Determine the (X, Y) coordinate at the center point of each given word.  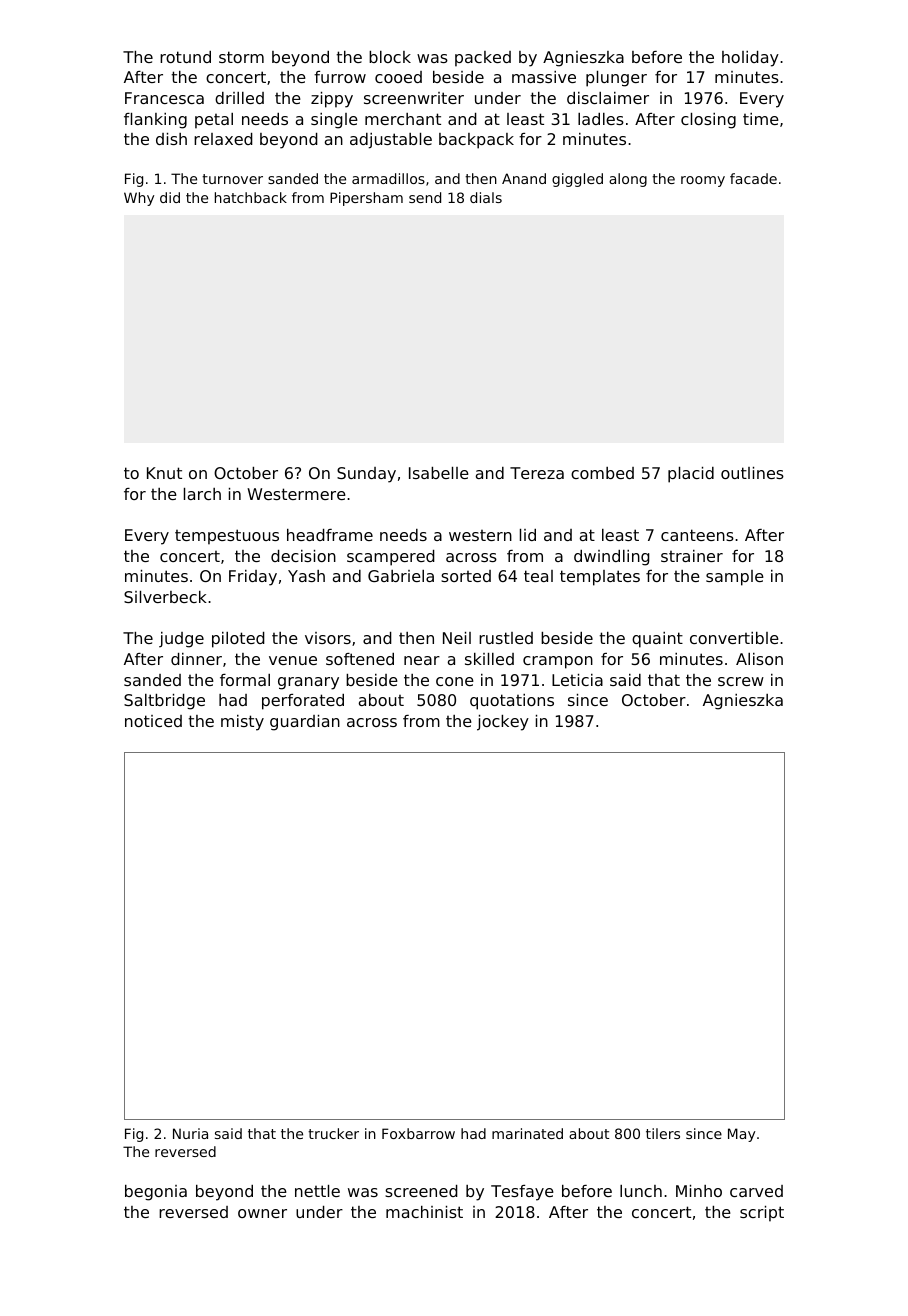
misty (242, 723)
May (741, 1135)
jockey (503, 723)
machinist (424, 1212)
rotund (185, 57)
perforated (303, 702)
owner (262, 1213)
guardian (305, 723)
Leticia (577, 680)
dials (486, 197)
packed (483, 59)
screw (741, 681)
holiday (750, 59)
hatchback (251, 197)
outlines (752, 473)
